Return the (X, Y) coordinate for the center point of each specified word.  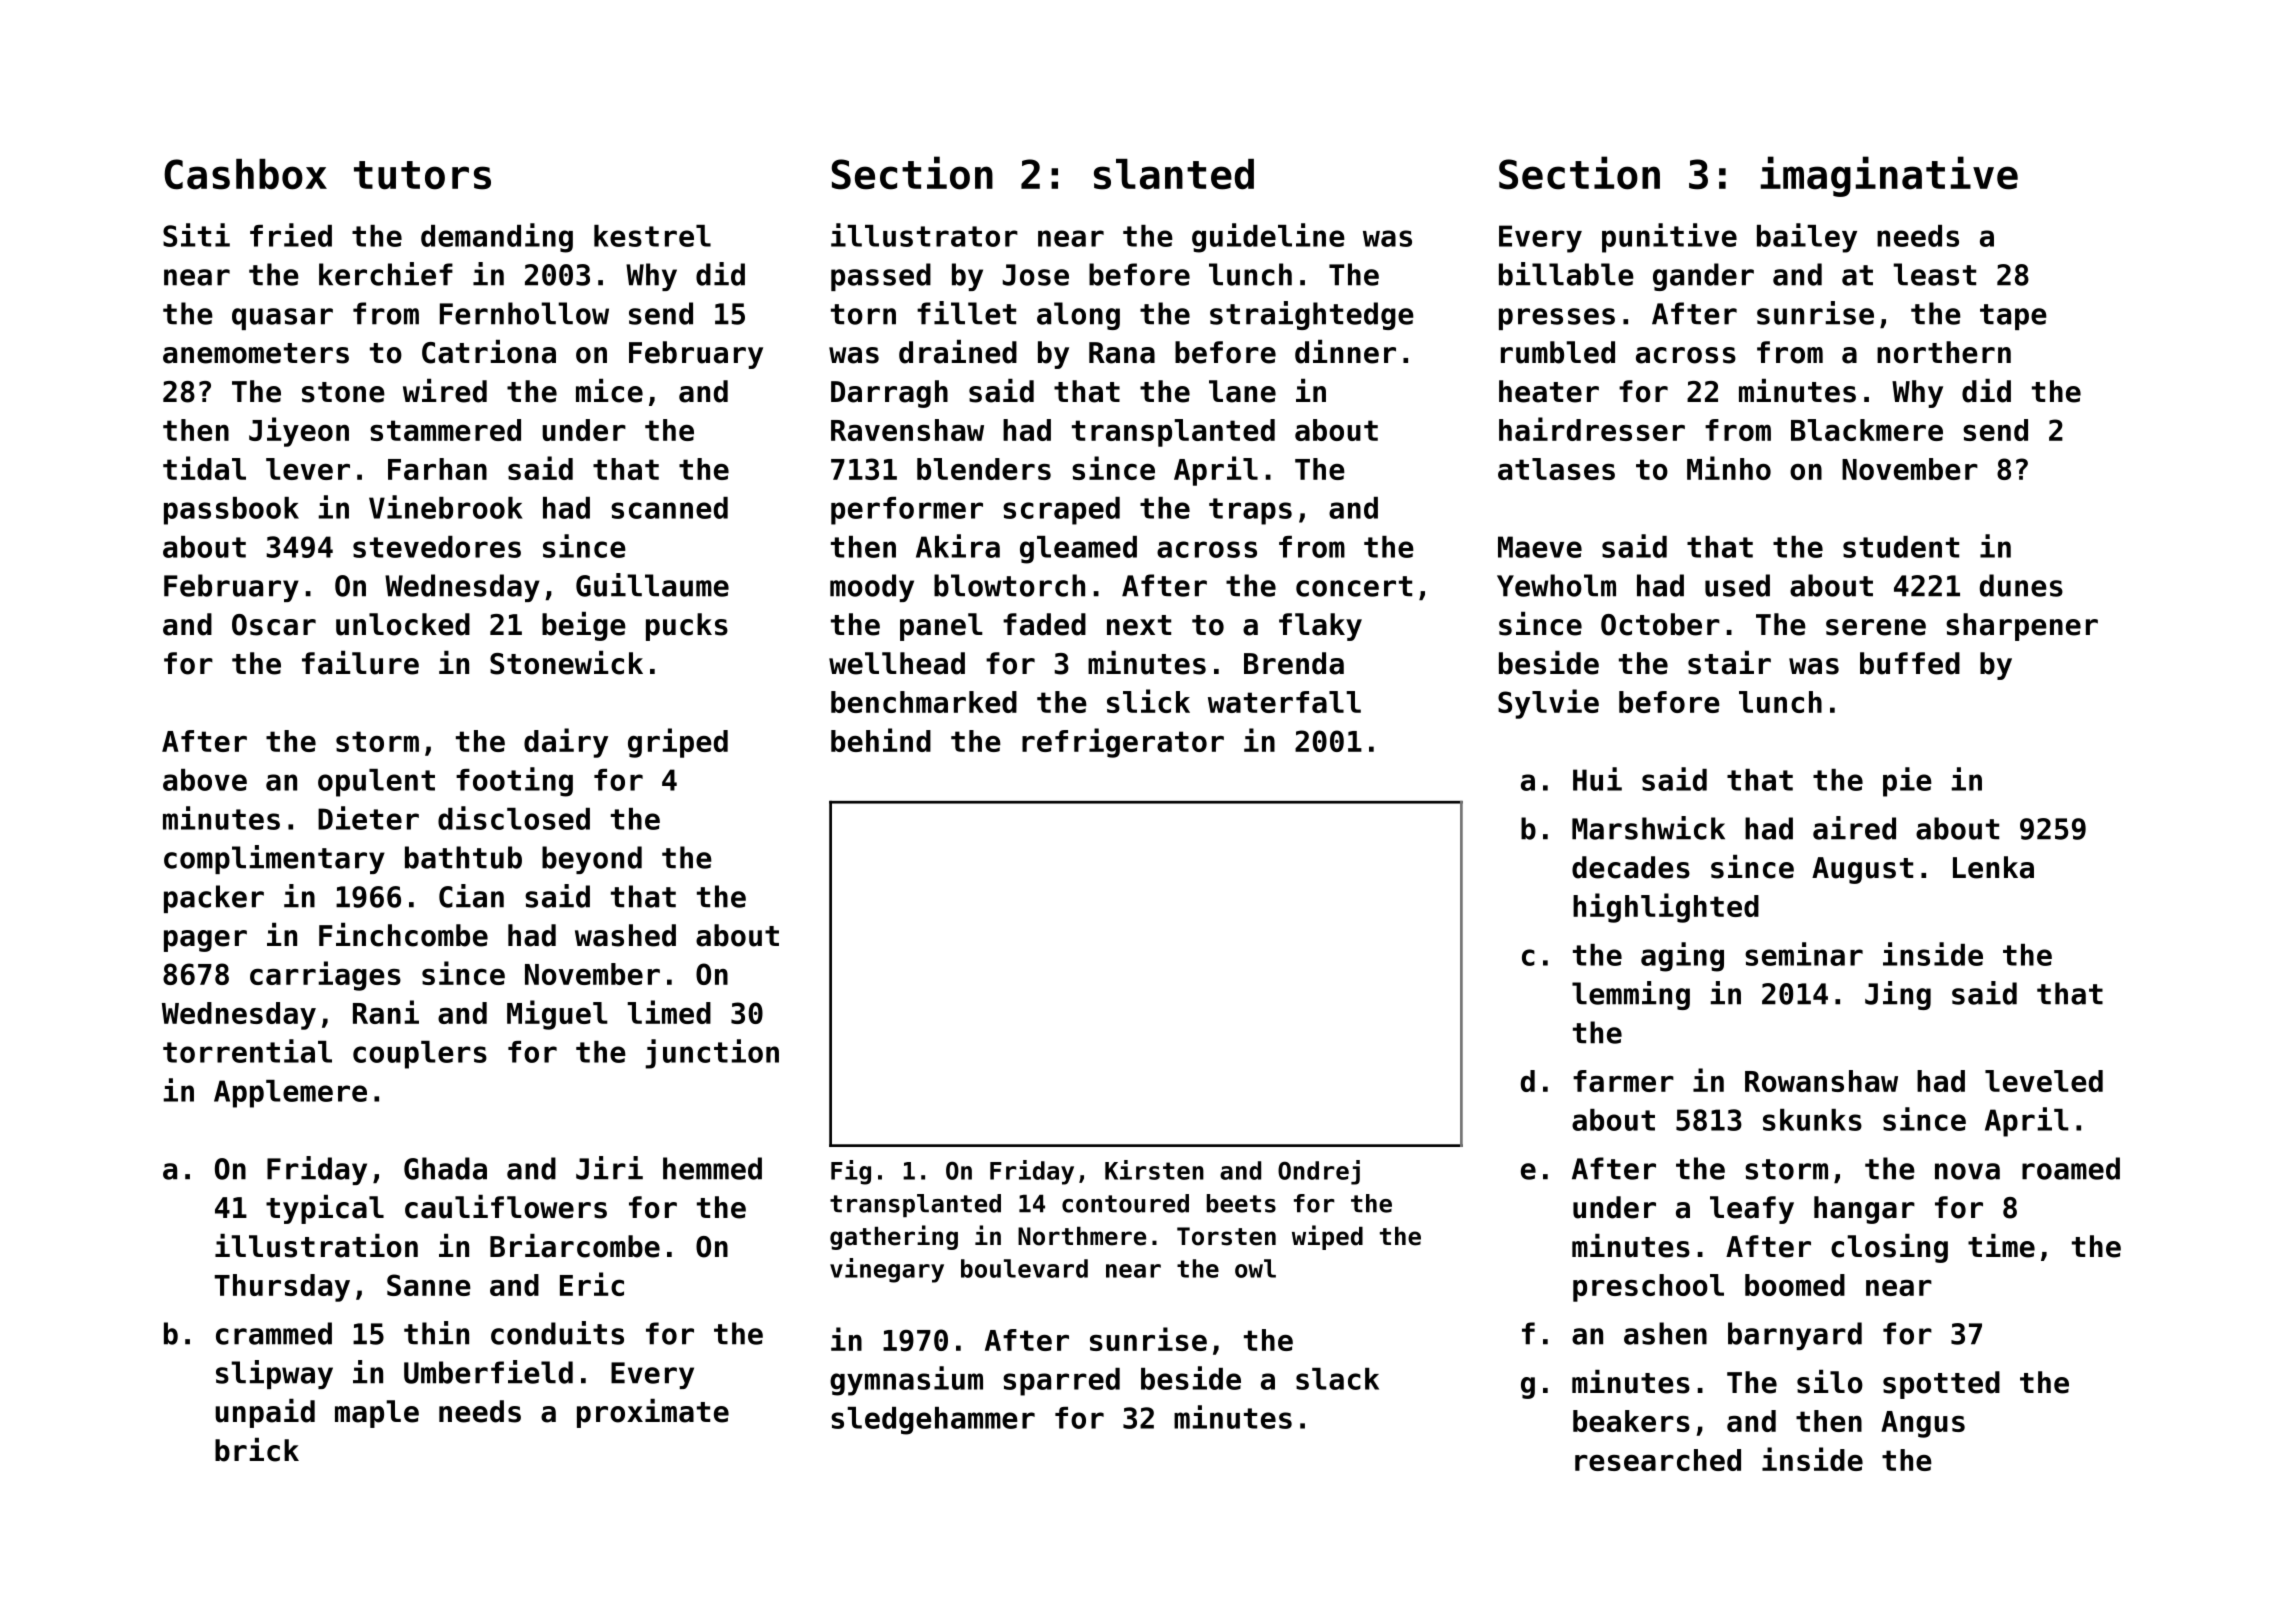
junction (712, 1054)
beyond (592, 860)
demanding (497, 238)
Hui (1597, 779)
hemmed (712, 1168)
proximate (653, 1413)
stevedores (437, 547)
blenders (984, 469)
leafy (1752, 1210)
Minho (1729, 468)
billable (1566, 274)
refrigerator (1123, 743)
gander (1703, 277)
